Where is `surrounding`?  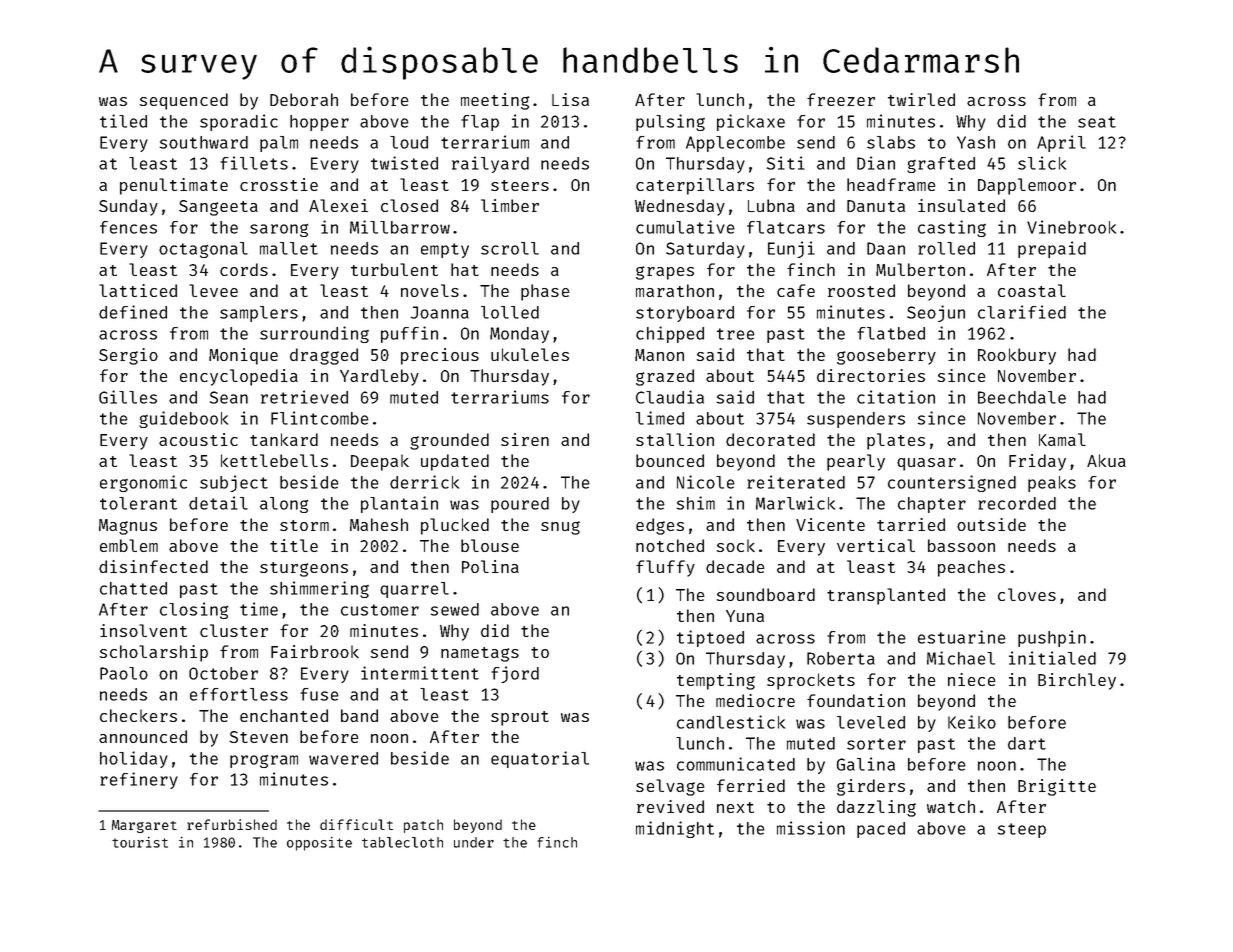
surrounding is located at coordinates (314, 334).
